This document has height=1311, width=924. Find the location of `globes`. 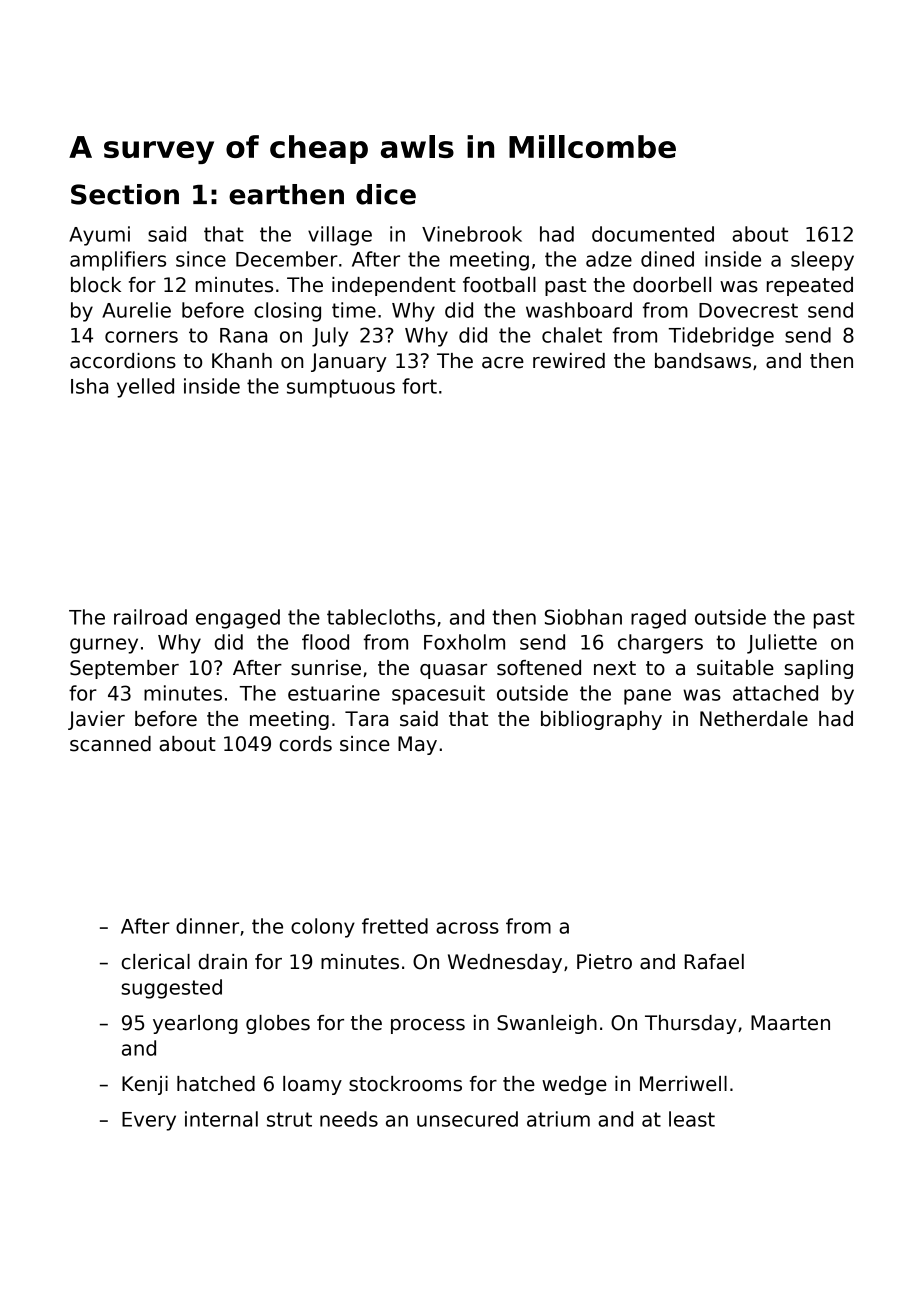

globes is located at coordinates (278, 1024).
